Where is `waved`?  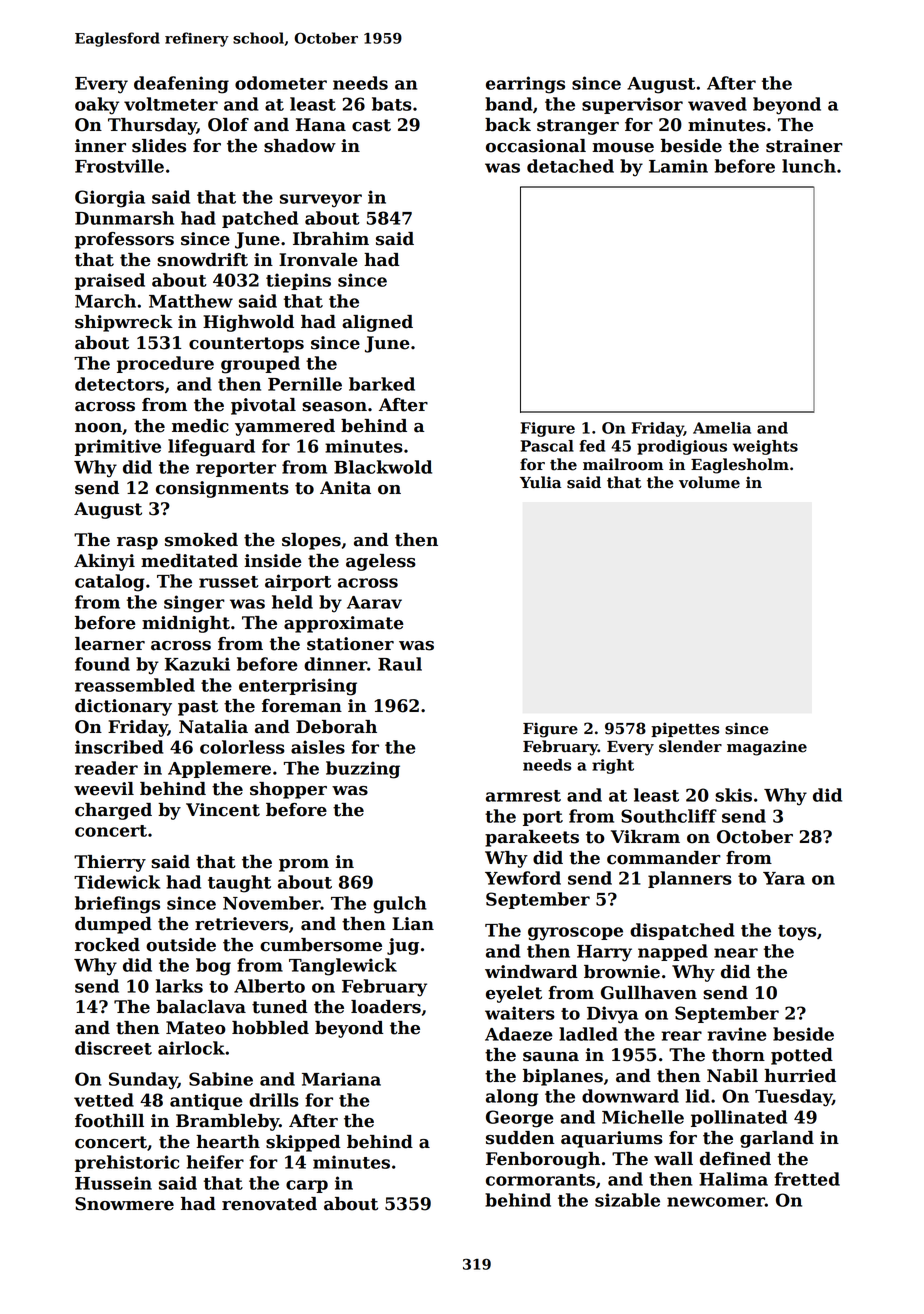 waved is located at coordinates (717, 104).
